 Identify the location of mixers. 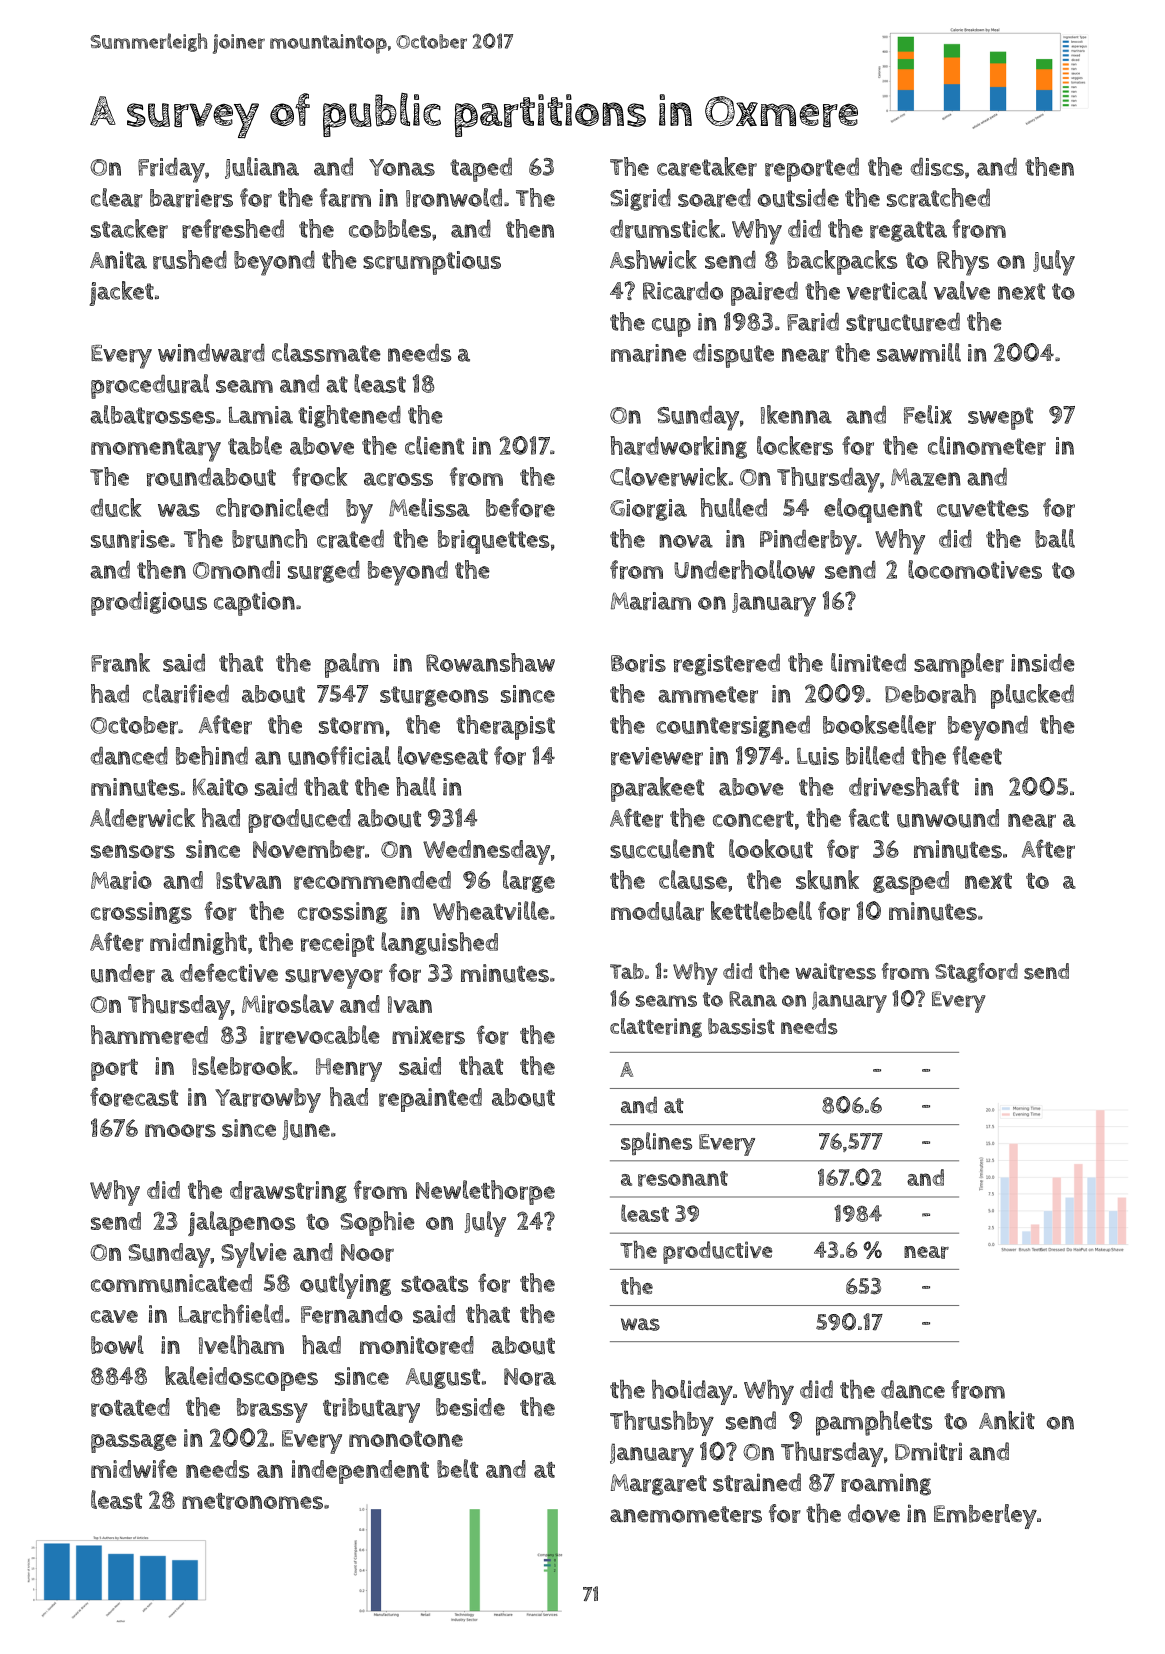
(428, 1035).
